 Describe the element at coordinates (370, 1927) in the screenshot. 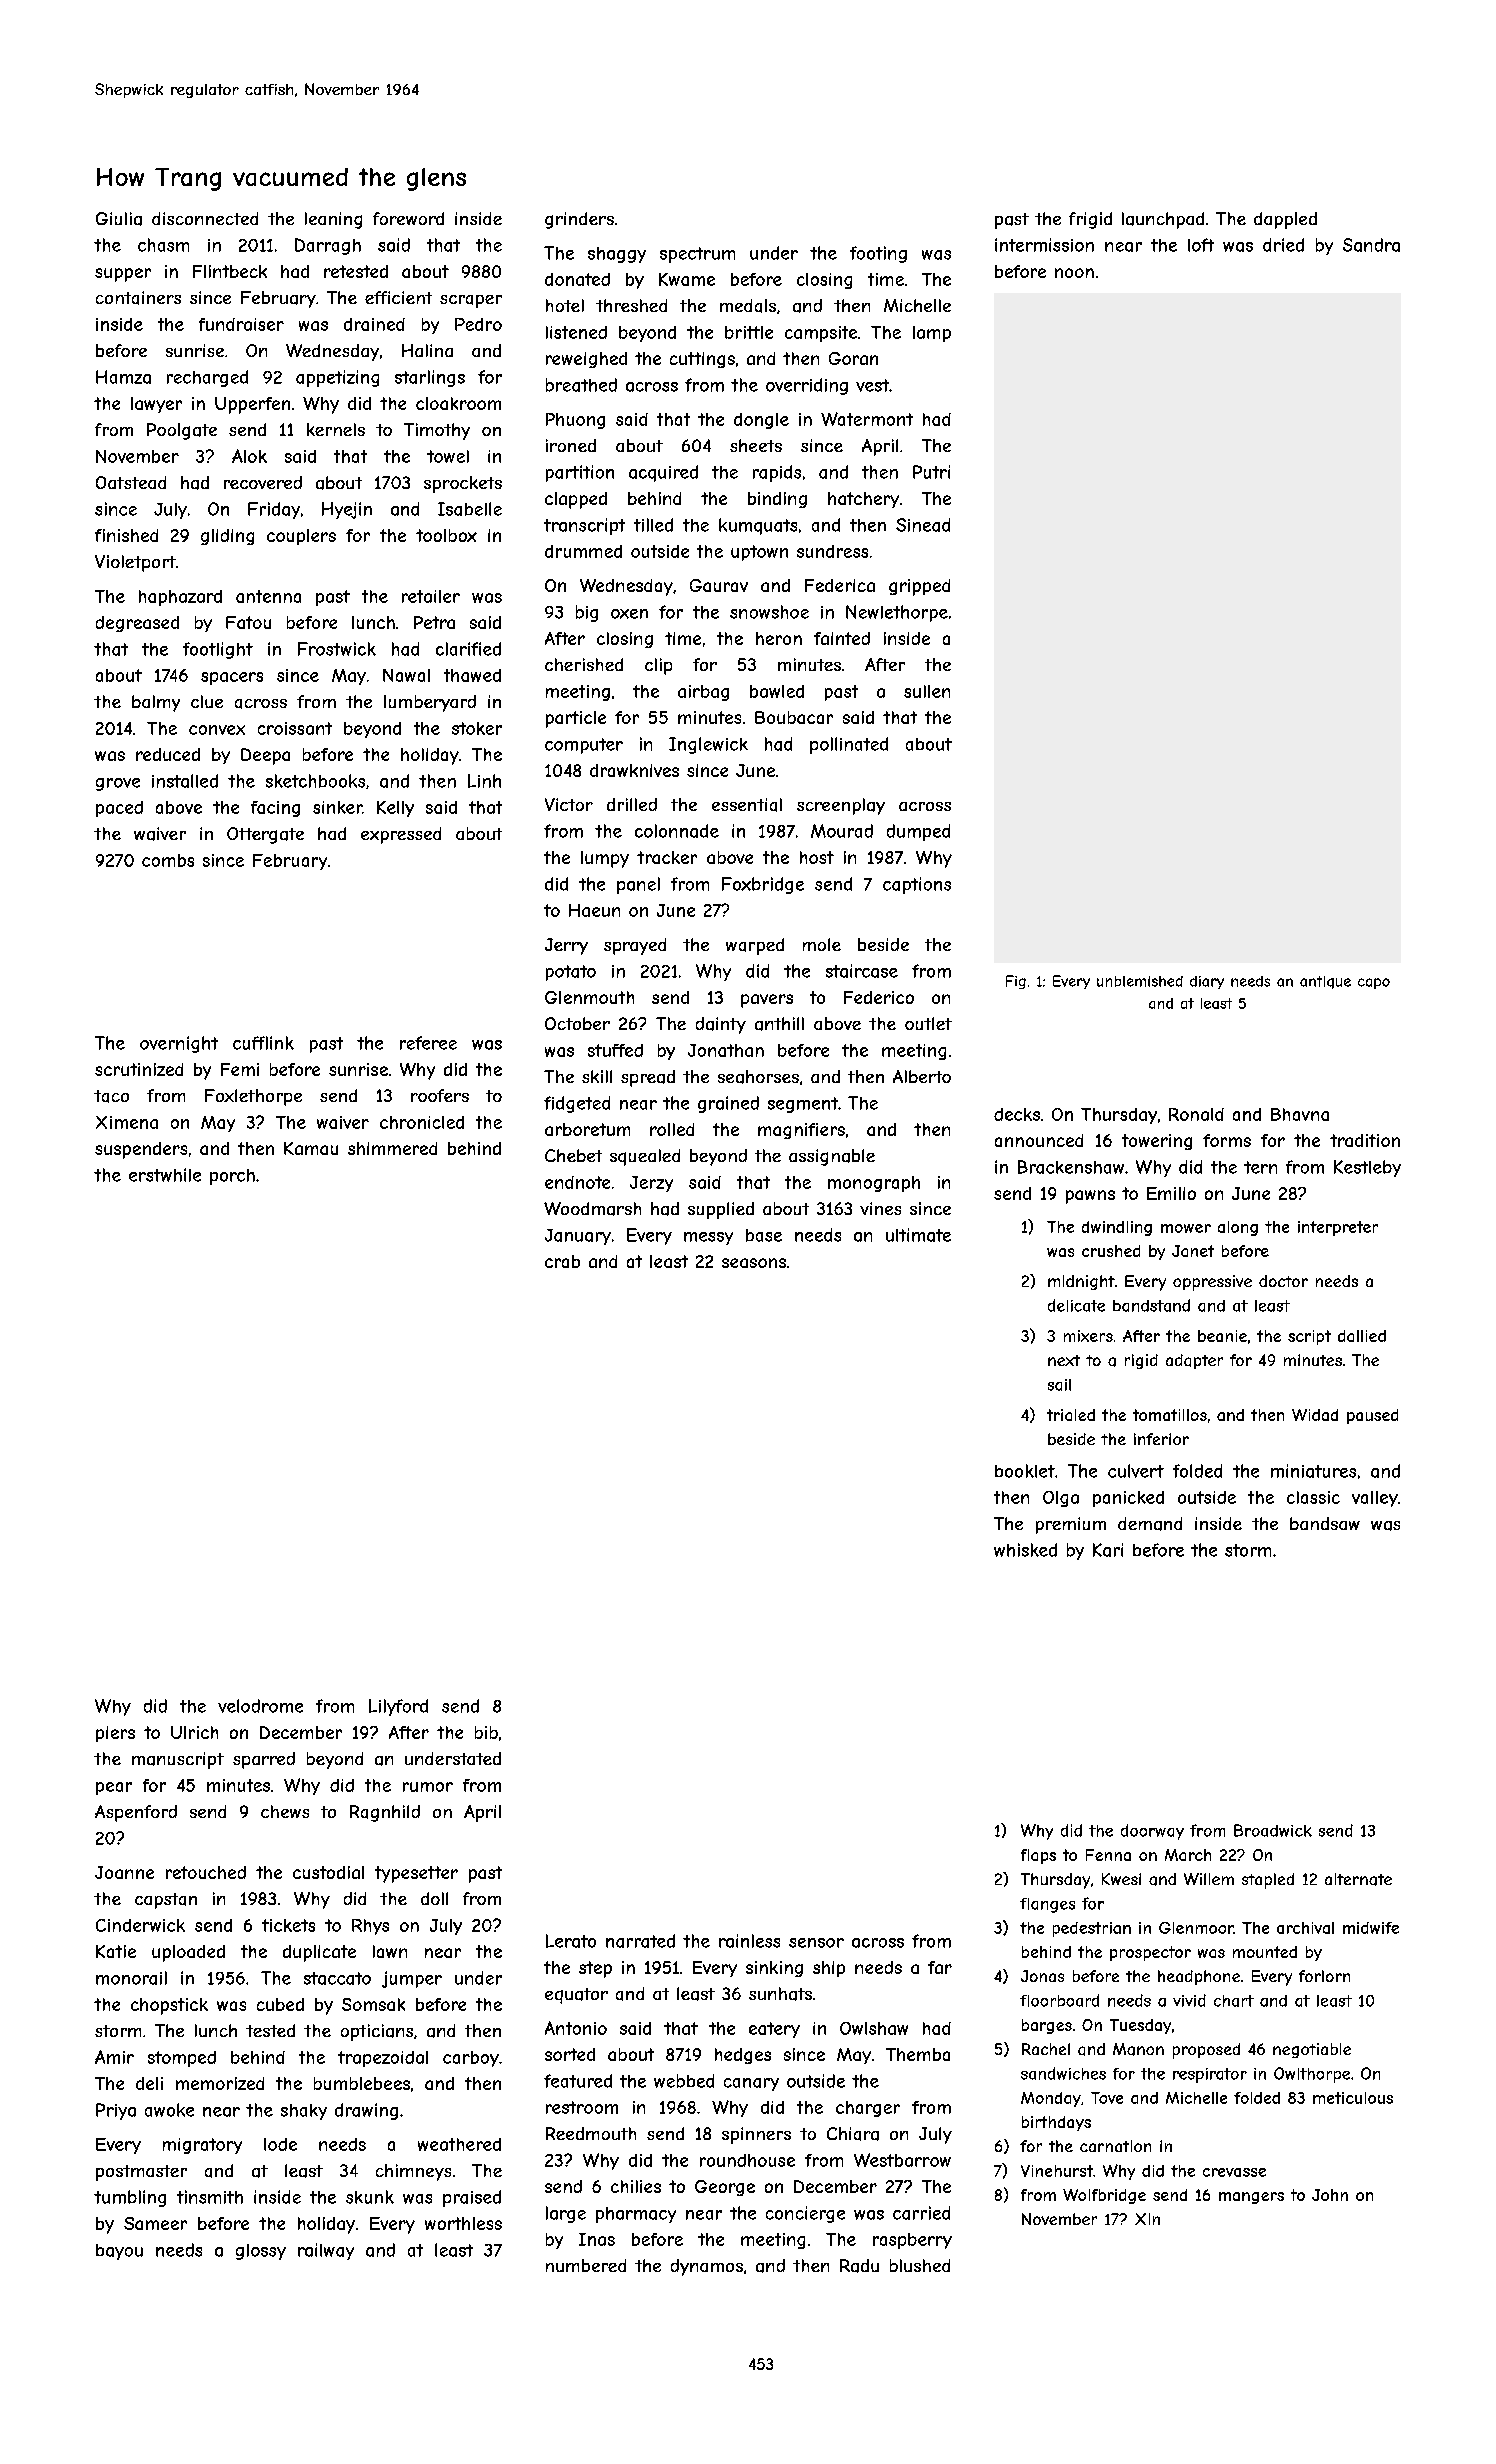

I see `Rhys` at that location.
